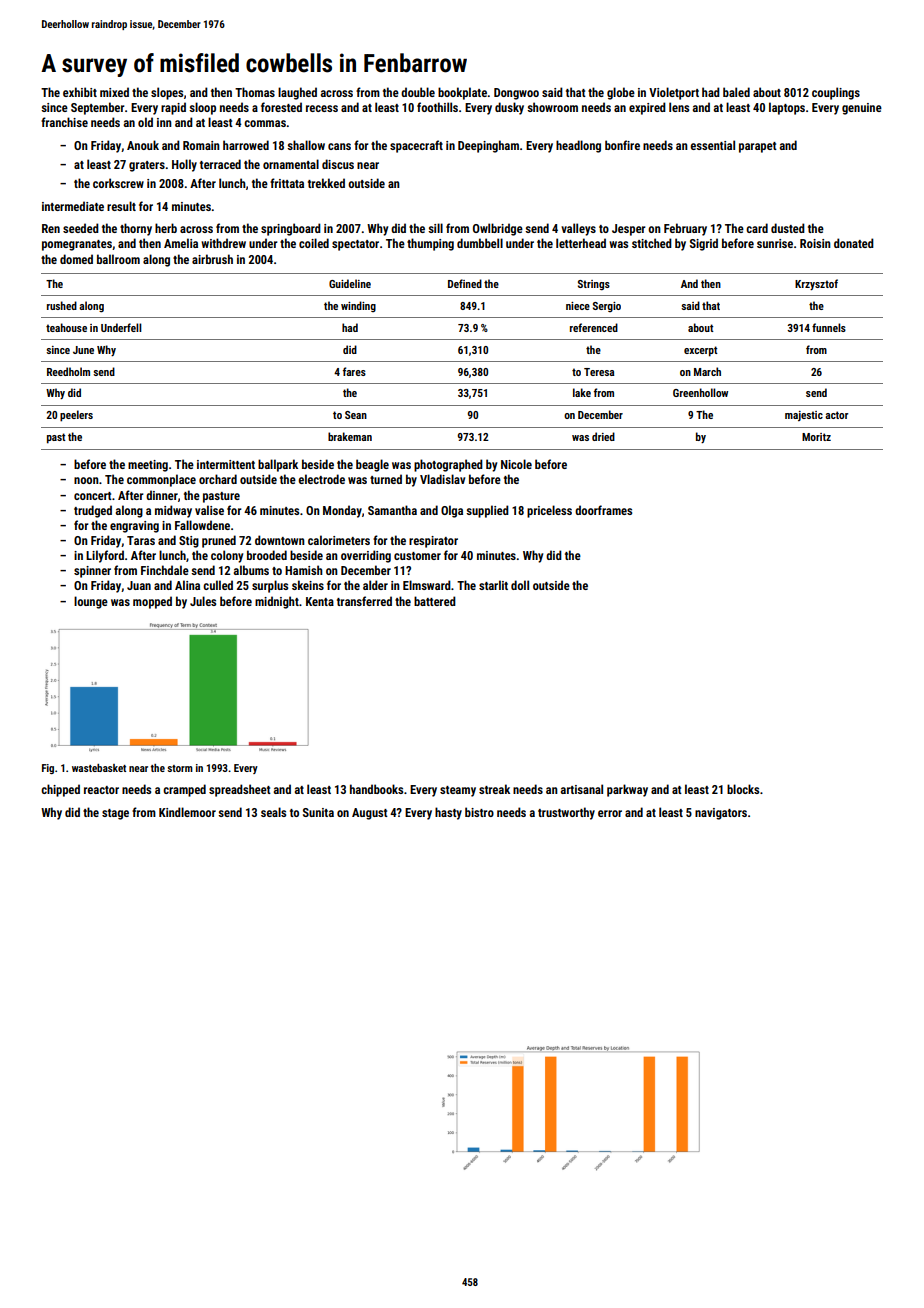  I want to click on handbooks, so click(376, 789).
